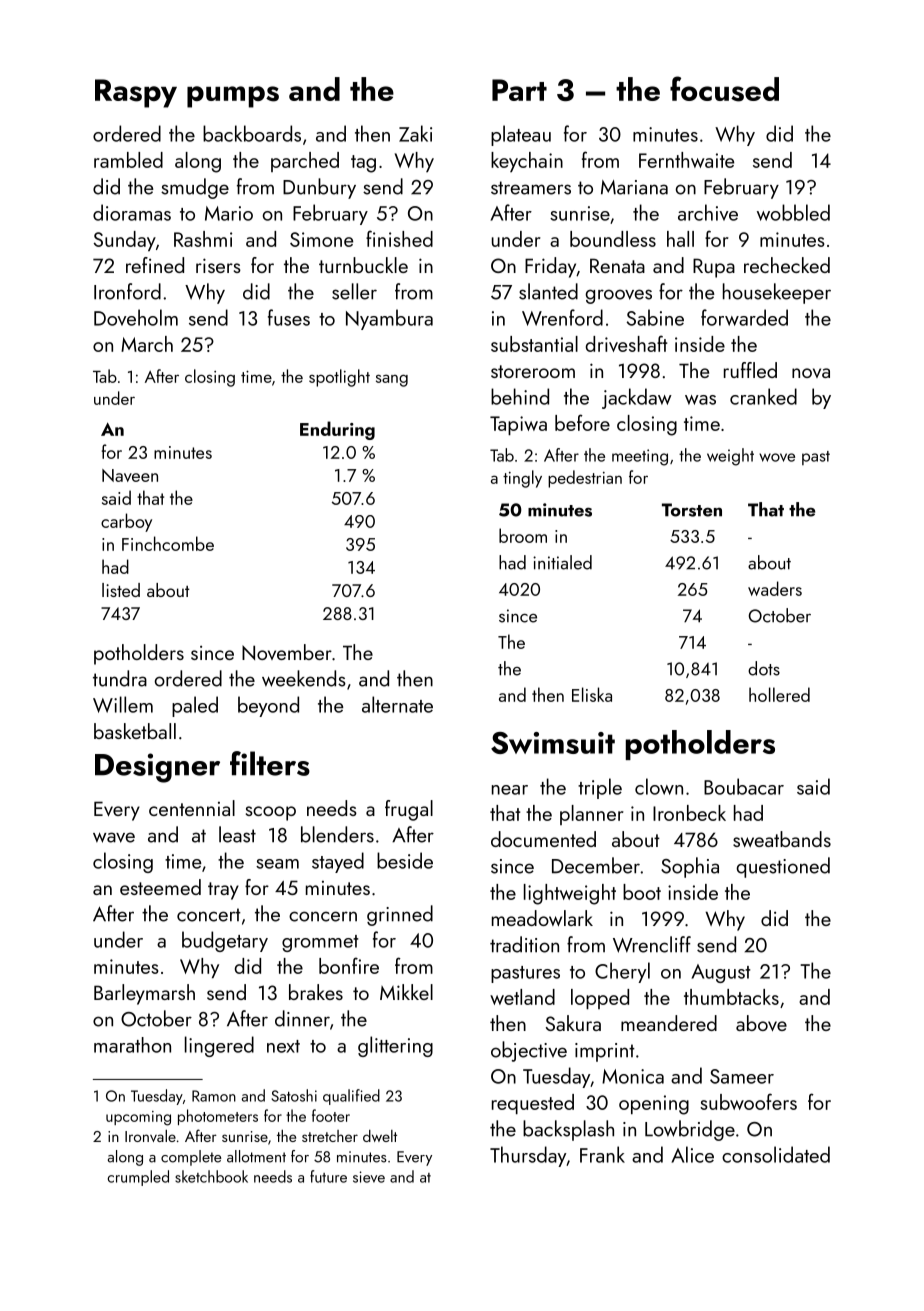 The height and width of the document is (1311, 924). I want to click on Alice, so click(692, 1154).
